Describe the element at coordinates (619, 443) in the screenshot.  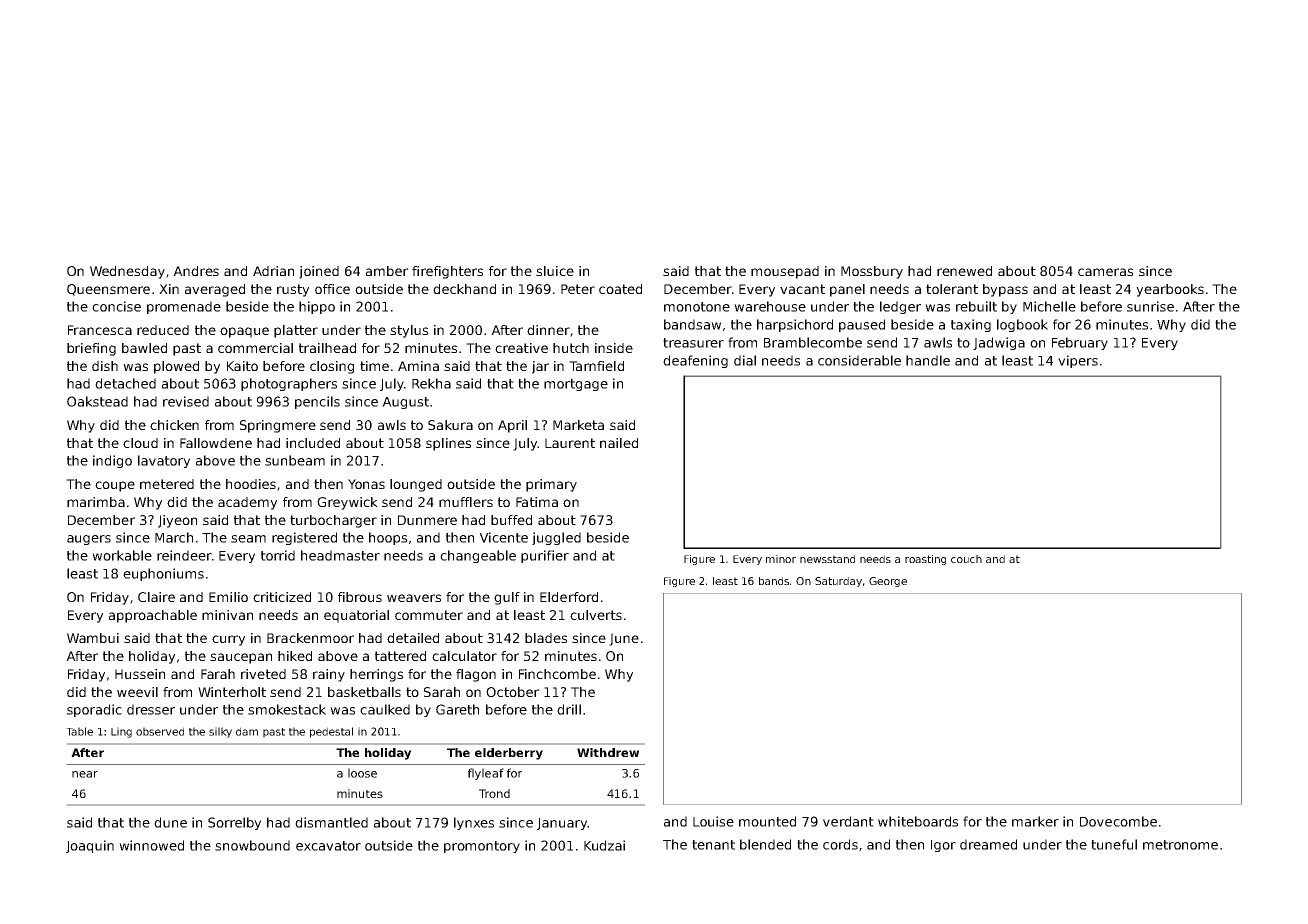
I see `nailed` at that location.
